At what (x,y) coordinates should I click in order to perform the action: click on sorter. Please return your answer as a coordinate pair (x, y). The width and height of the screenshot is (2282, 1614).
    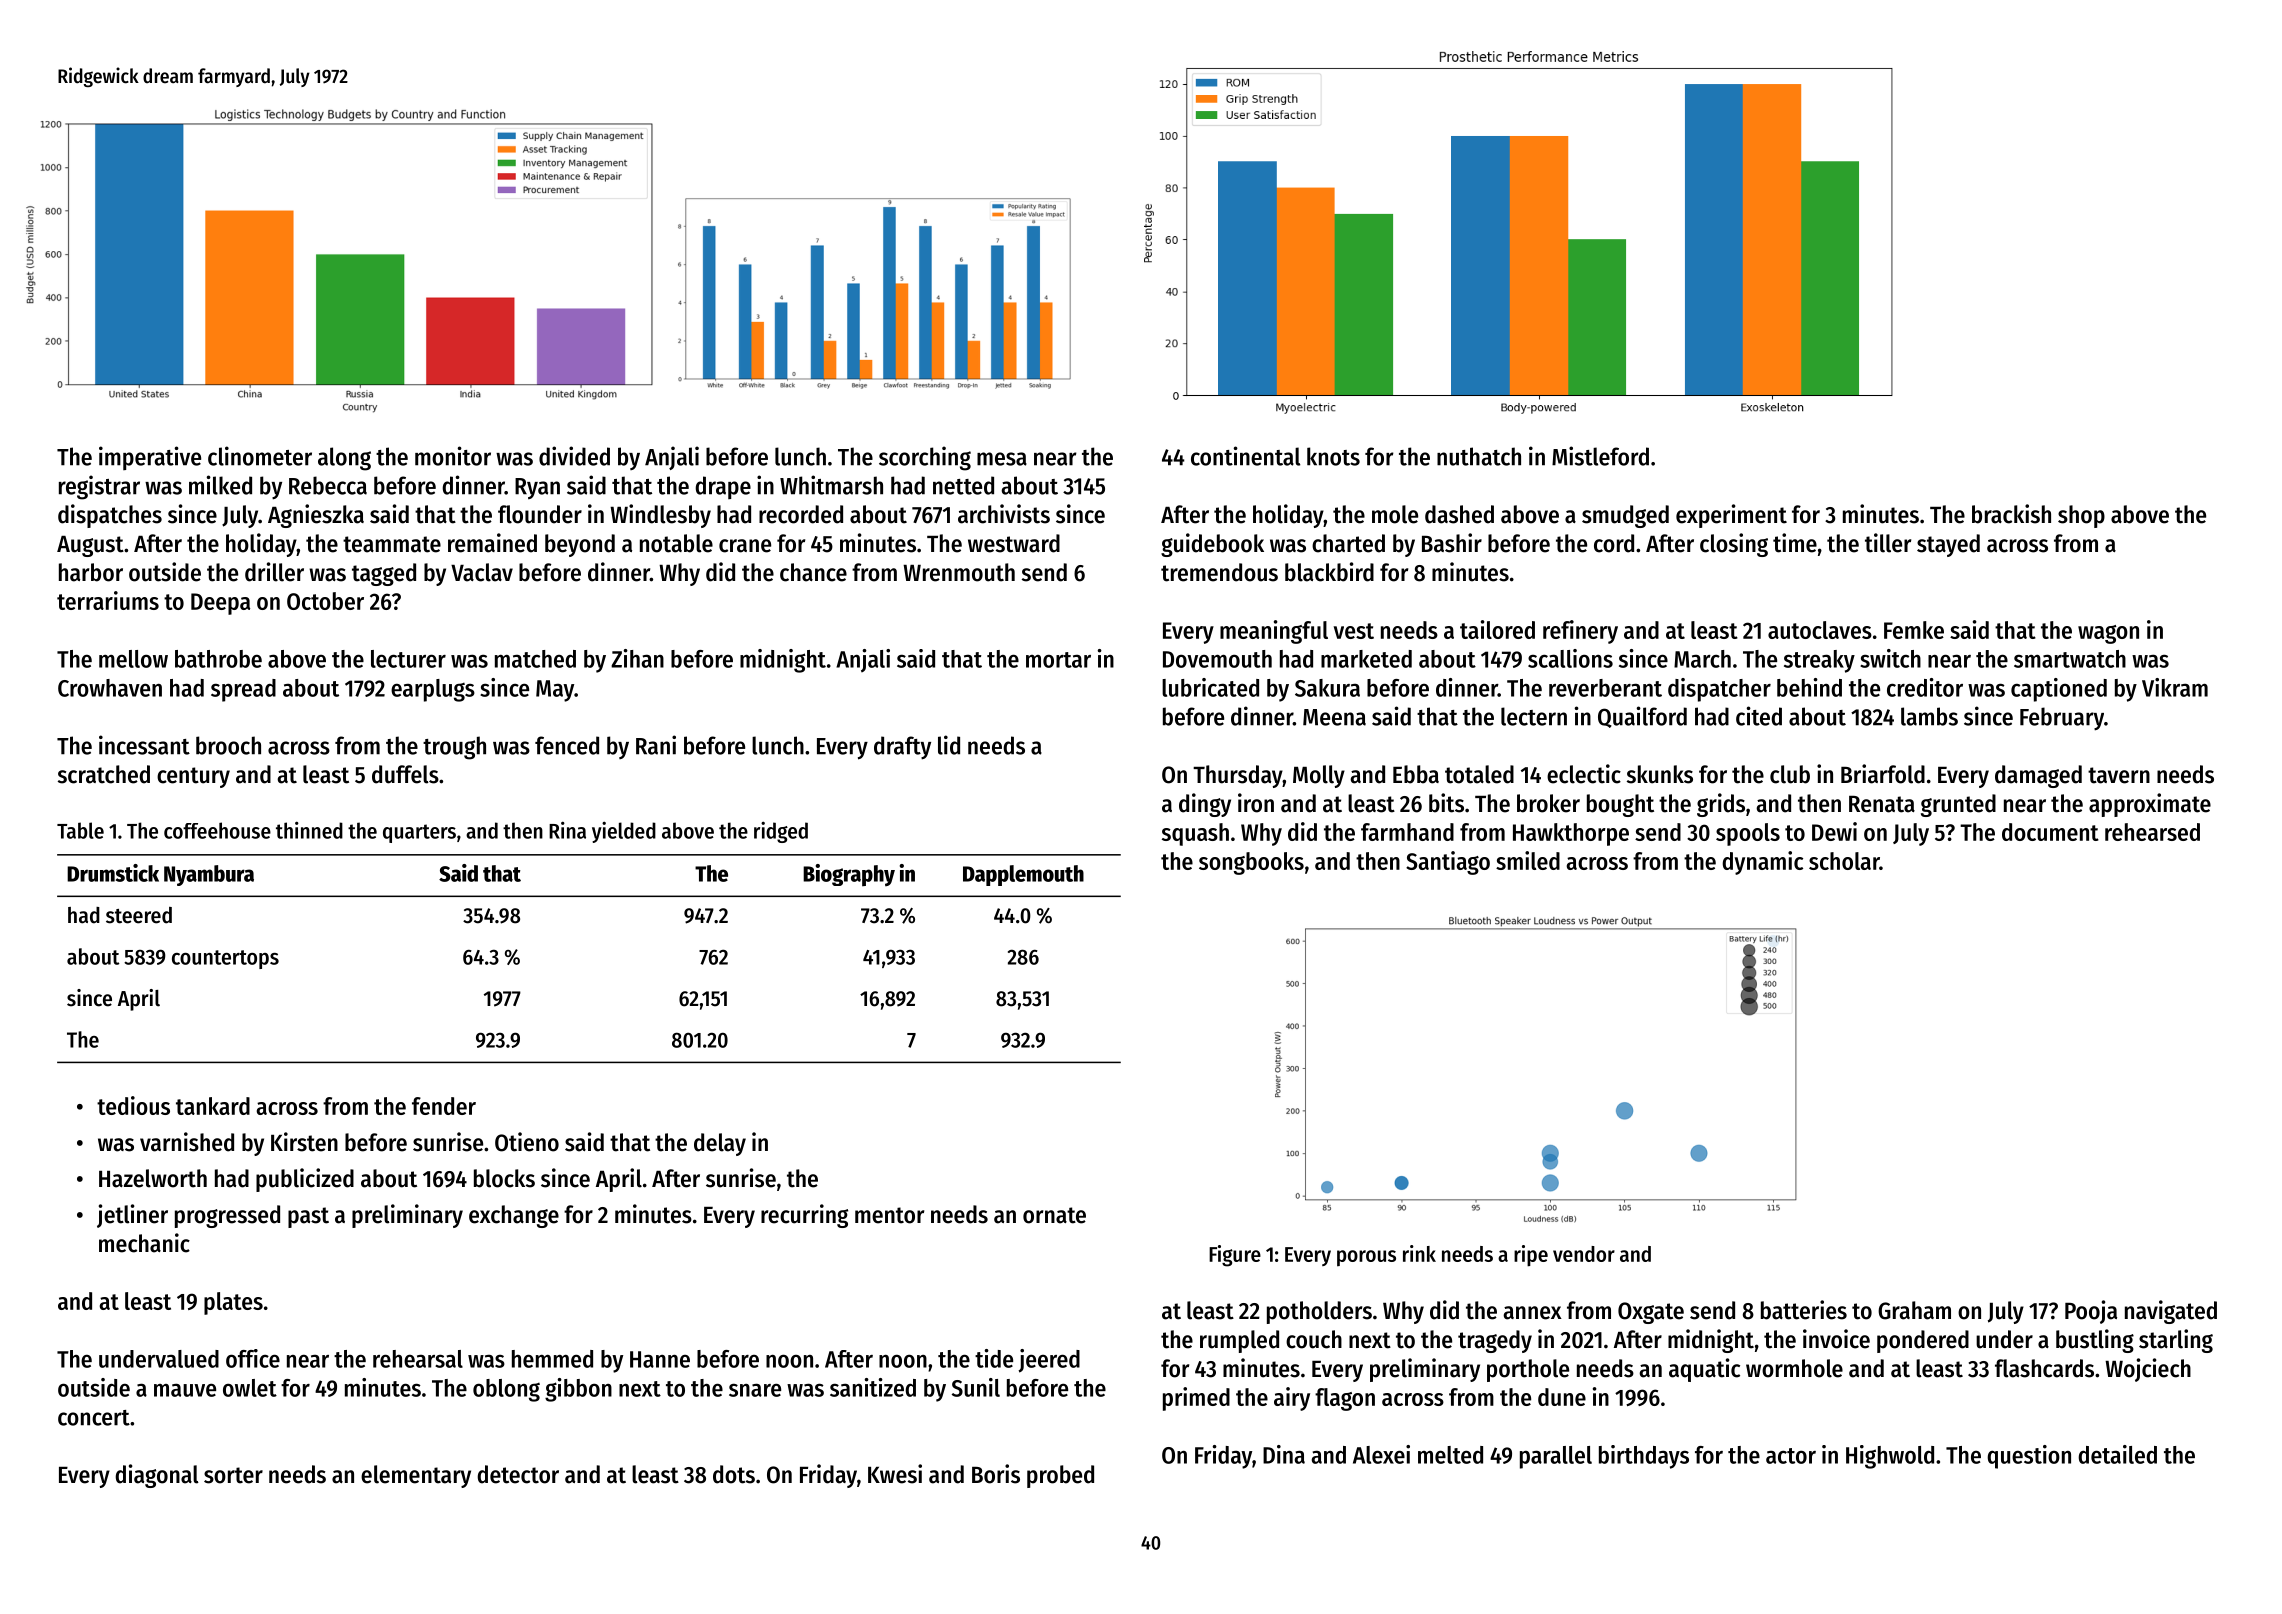
    Looking at the image, I should click on (233, 1475).
